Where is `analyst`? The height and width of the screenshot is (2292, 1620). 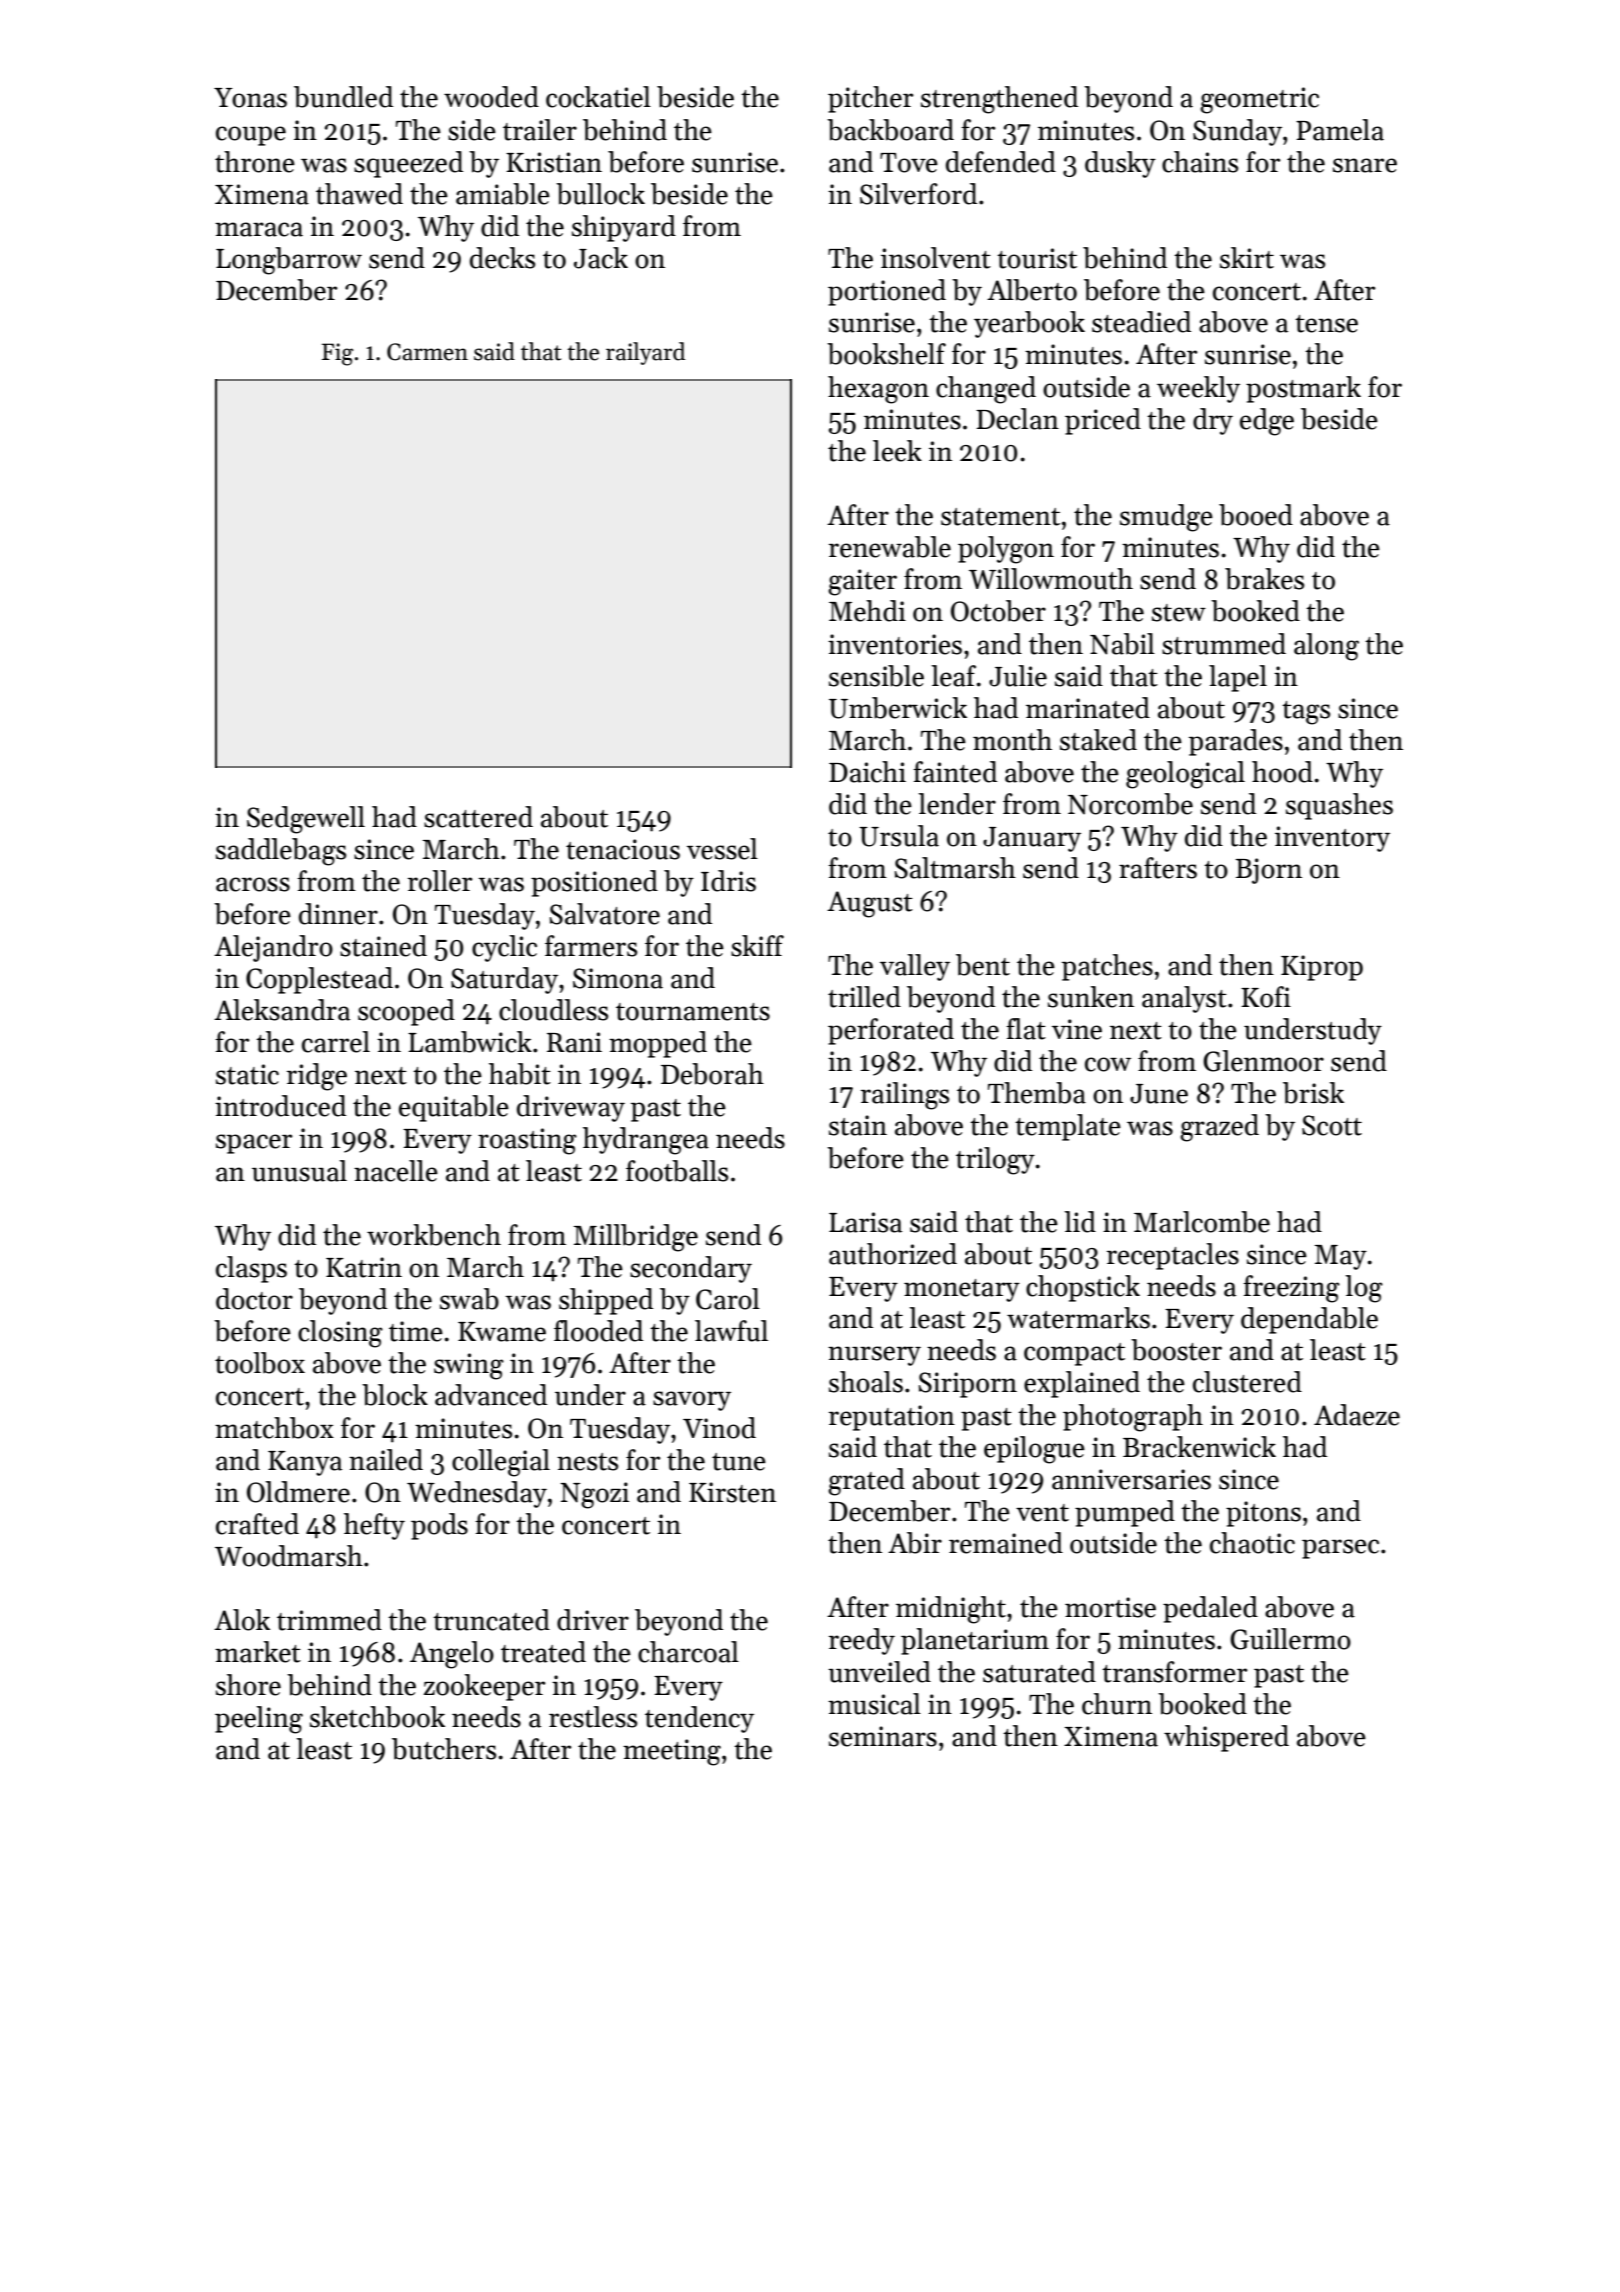 analyst is located at coordinates (1184, 999).
